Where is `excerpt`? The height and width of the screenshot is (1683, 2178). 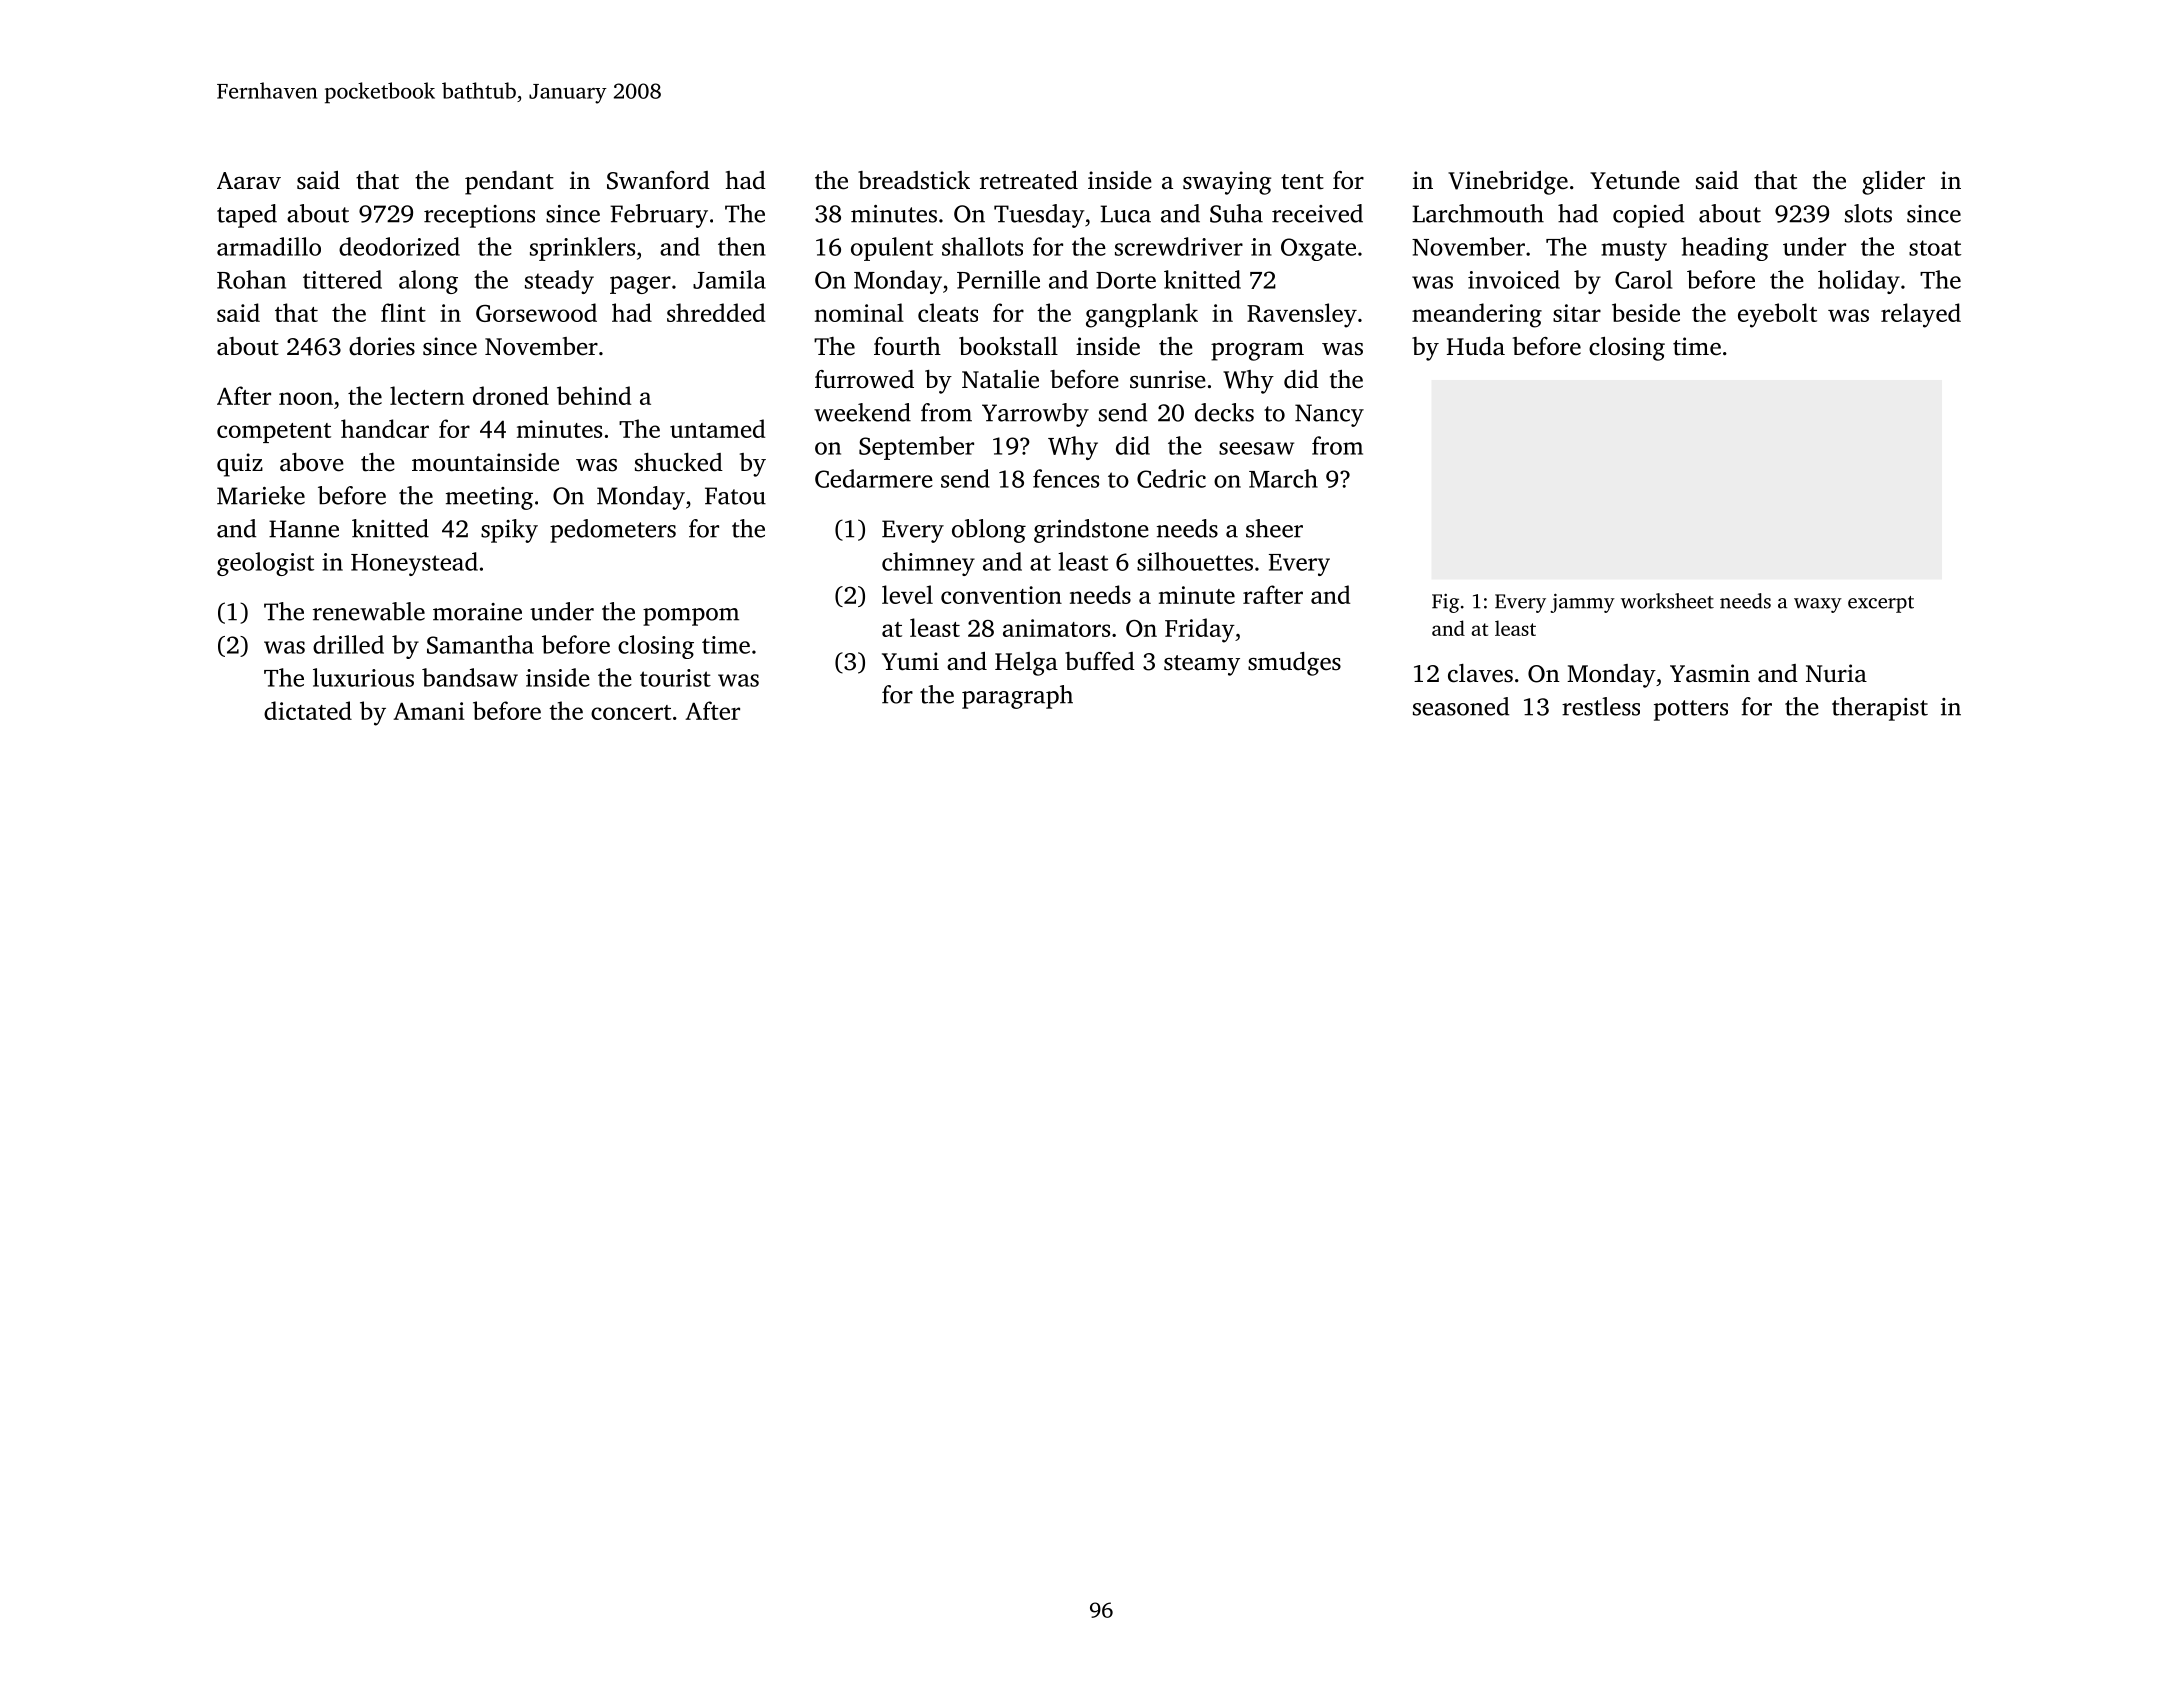 excerpt is located at coordinates (1881, 604).
